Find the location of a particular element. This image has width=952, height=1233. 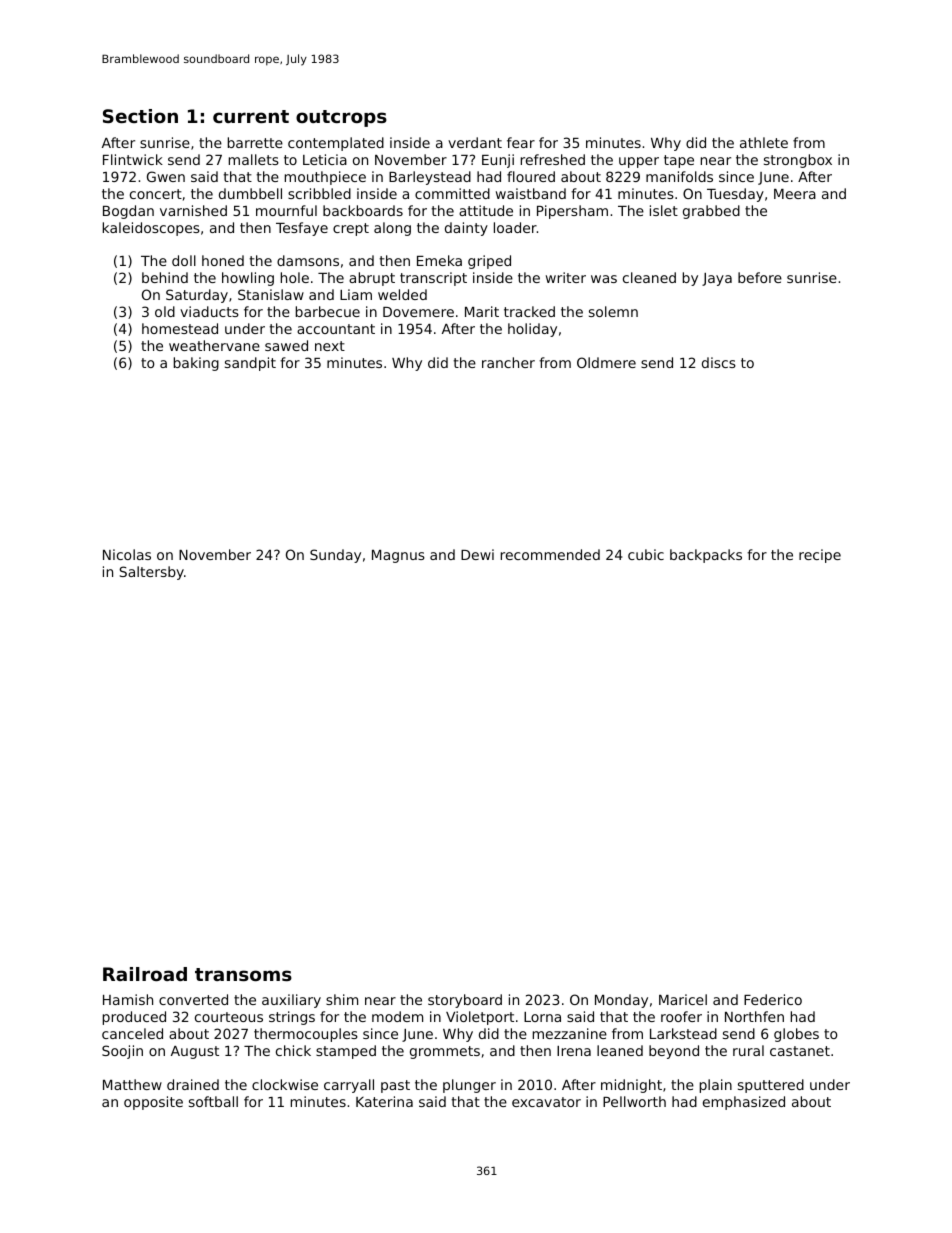

honed is located at coordinates (223, 260).
